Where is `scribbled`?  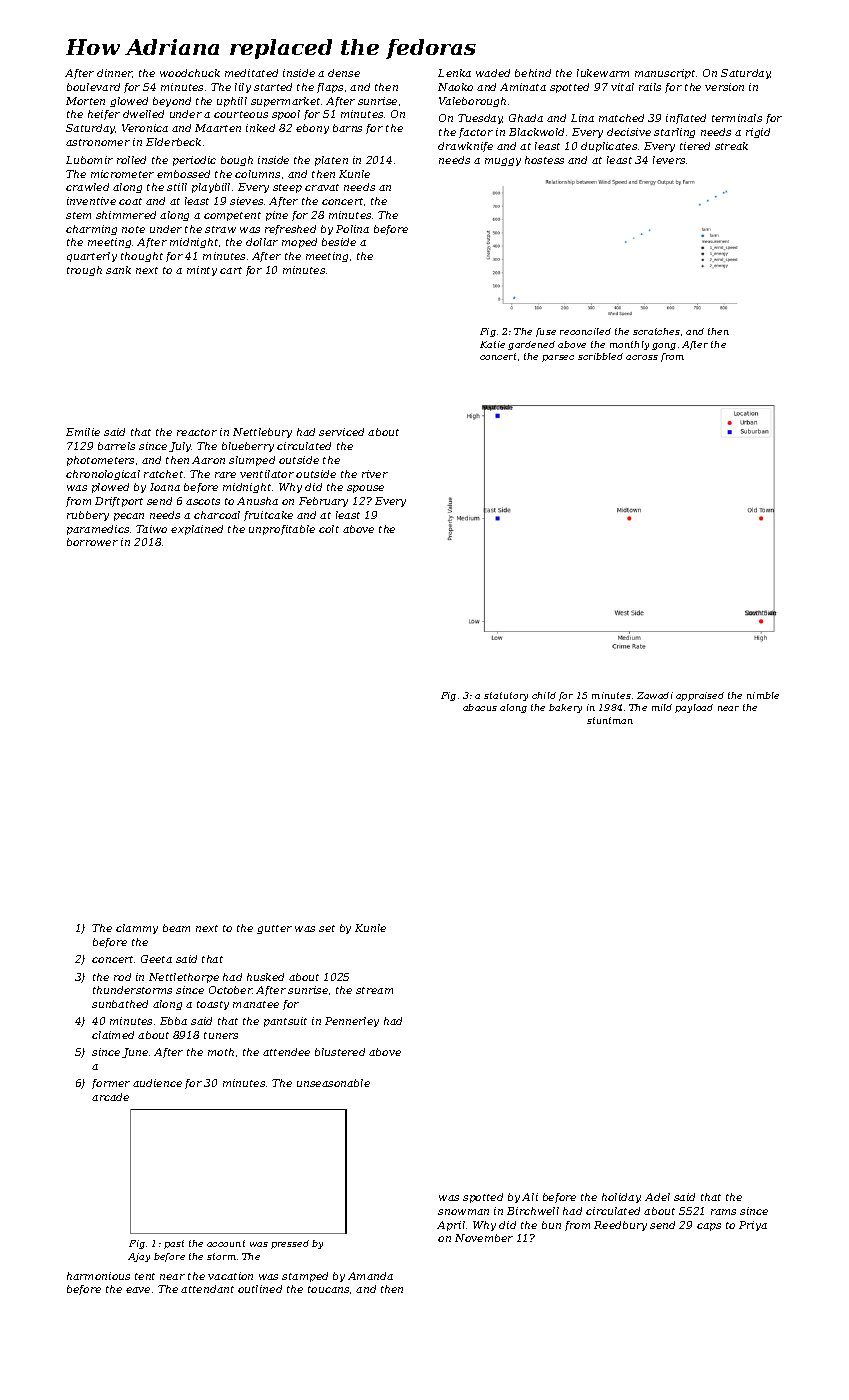 scribbled is located at coordinates (600, 356).
